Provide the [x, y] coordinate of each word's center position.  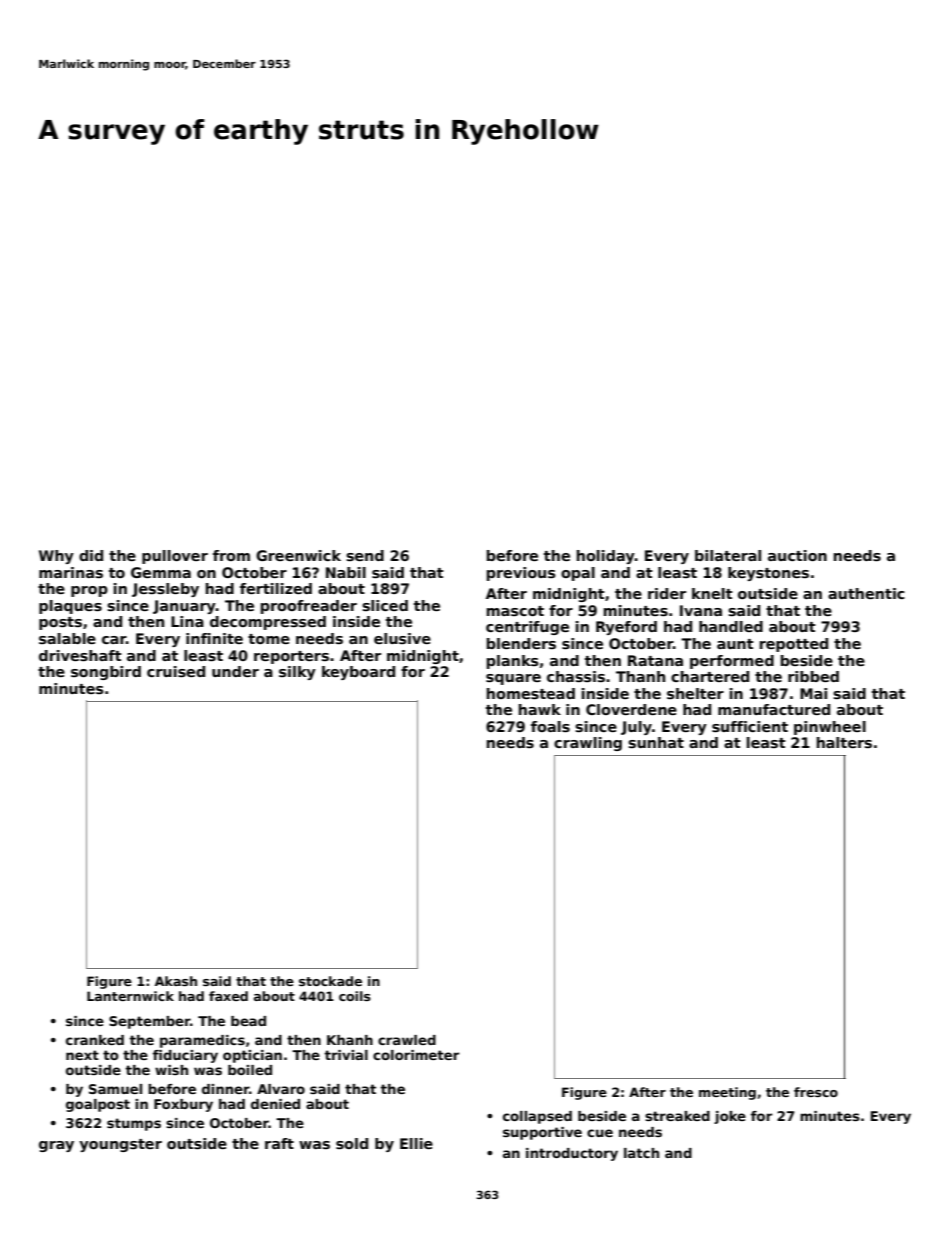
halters [844, 742]
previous [521, 574]
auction [797, 555]
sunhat [656, 742]
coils [355, 996]
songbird [106, 673]
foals [550, 726]
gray [56, 1146]
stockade [330, 981]
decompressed [268, 623]
